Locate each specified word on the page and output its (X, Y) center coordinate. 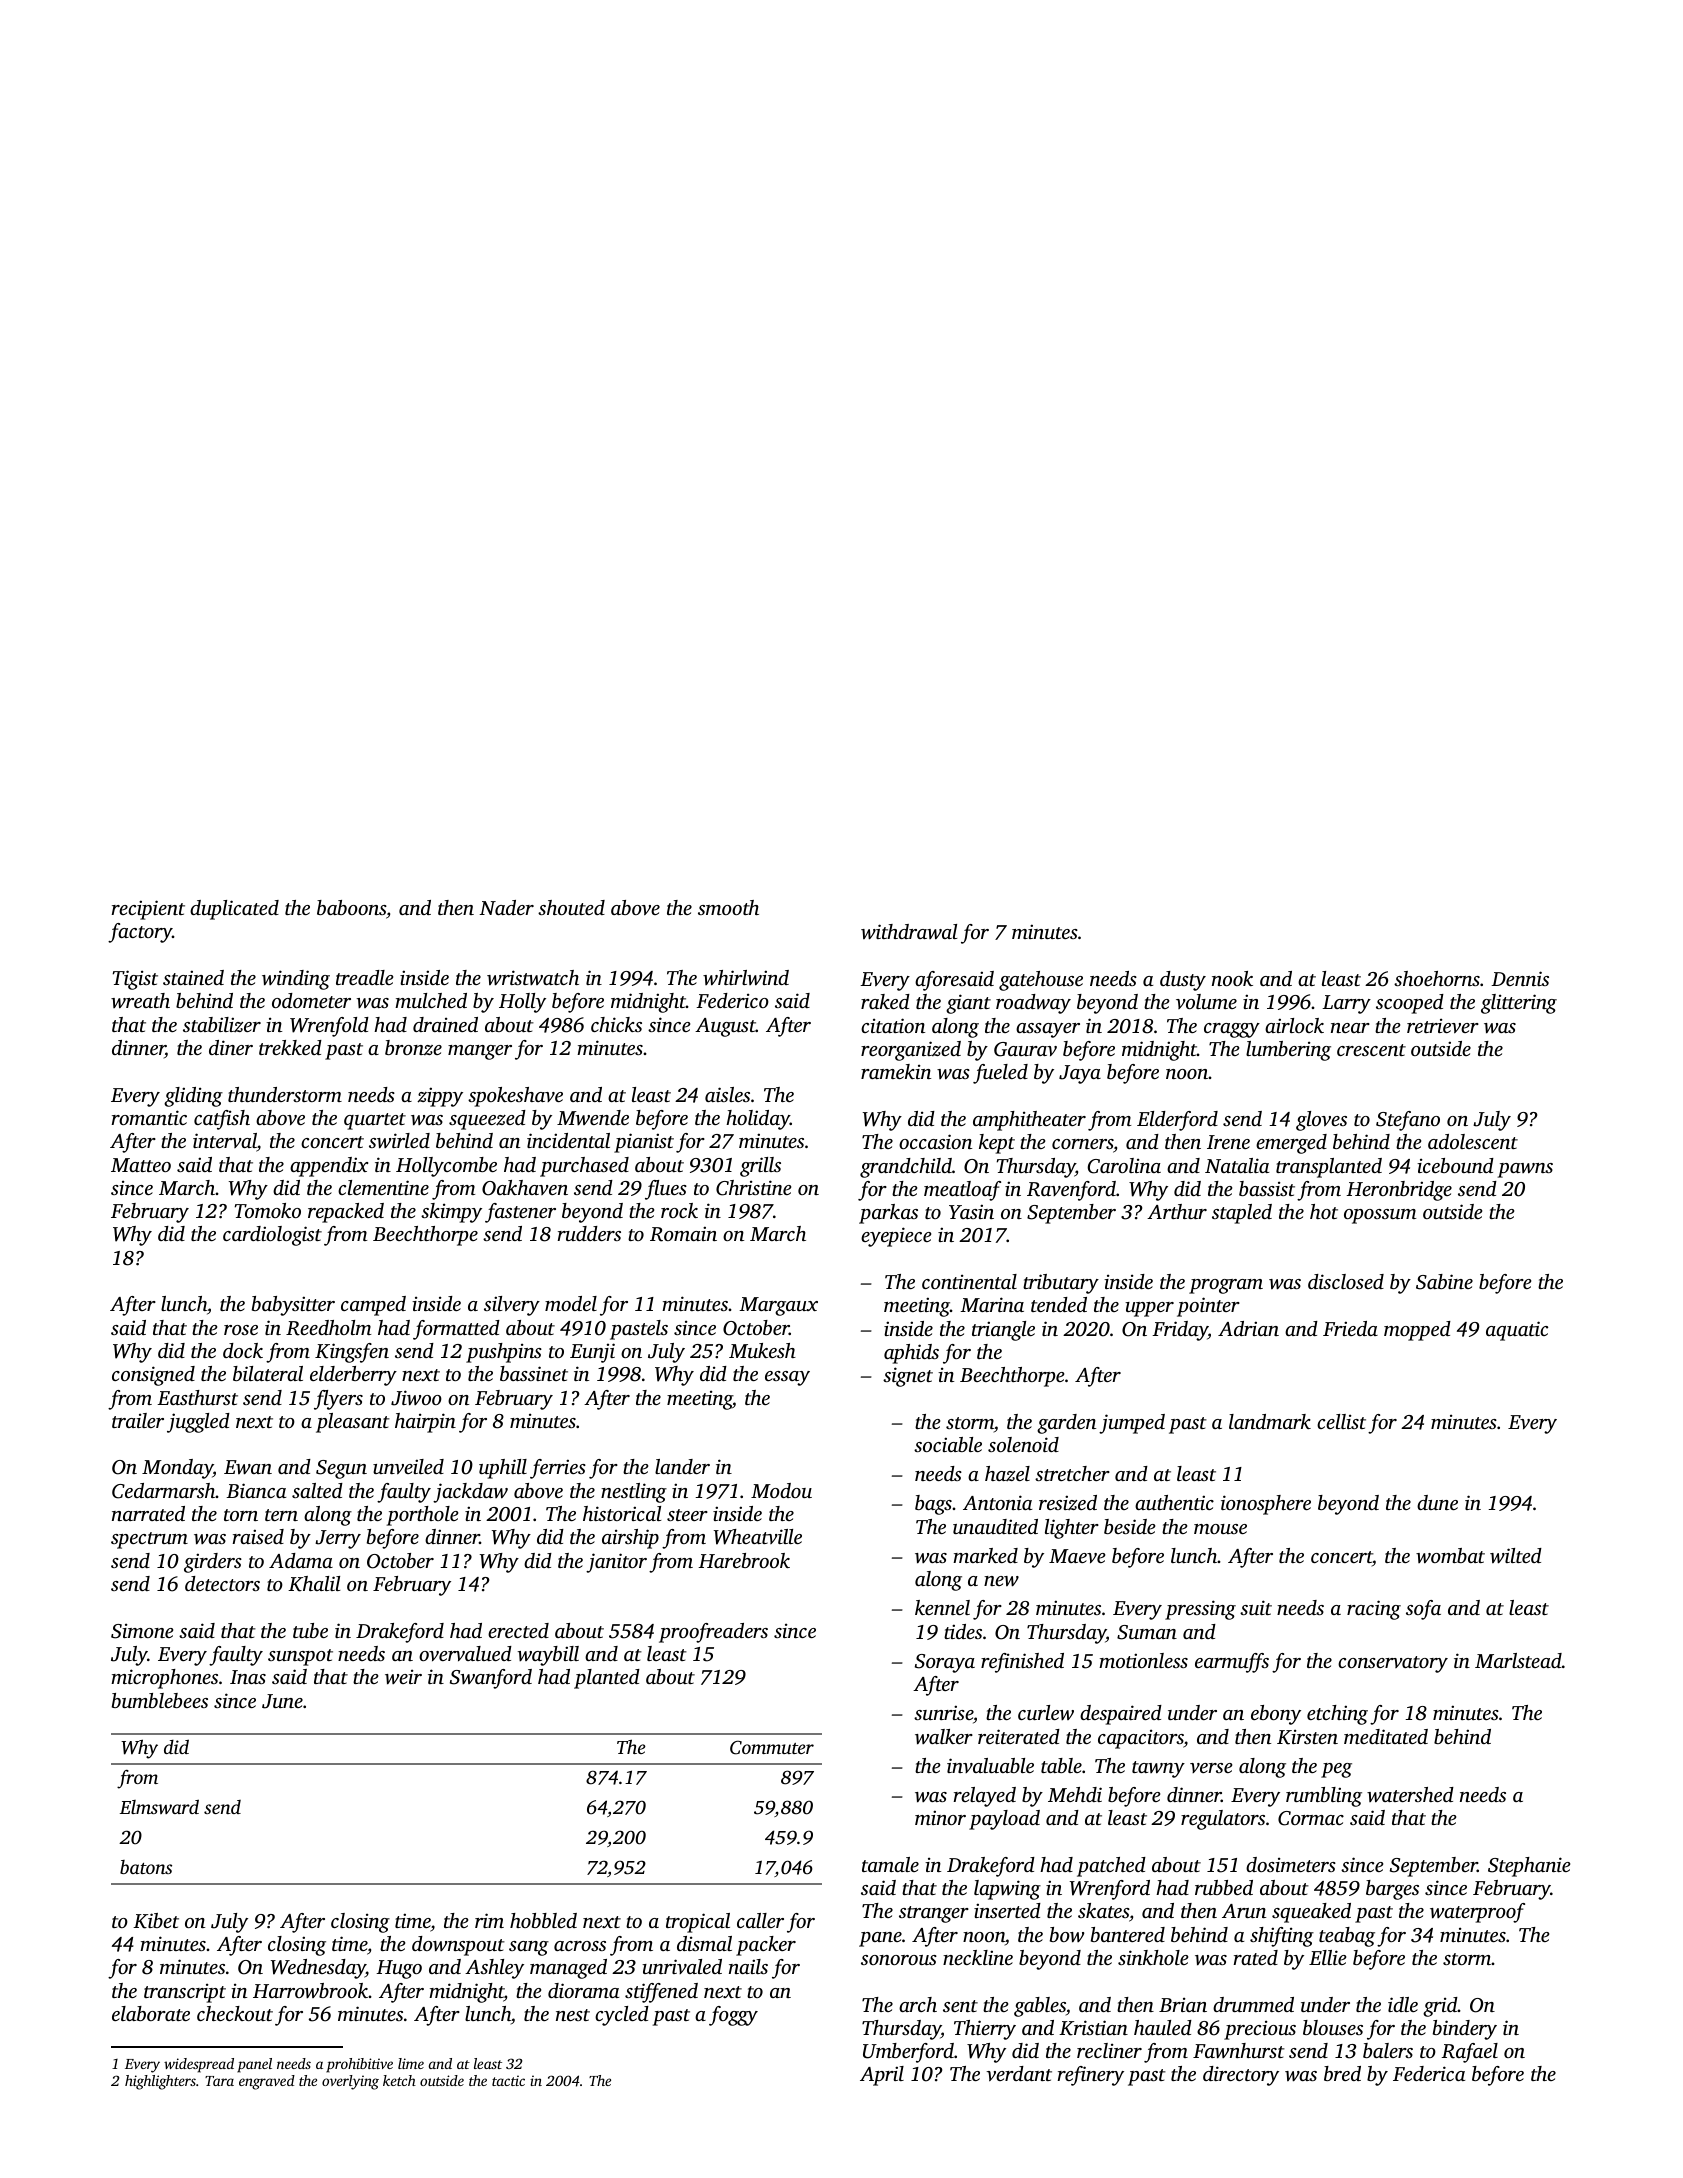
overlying (350, 2082)
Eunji (592, 1353)
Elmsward (159, 1806)
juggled (198, 1423)
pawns (1525, 1170)
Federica (1429, 2073)
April (882, 2076)
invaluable (990, 1765)
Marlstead (1518, 1660)
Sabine (1444, 1282)
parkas (888, 1214)
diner (231, 1047)
